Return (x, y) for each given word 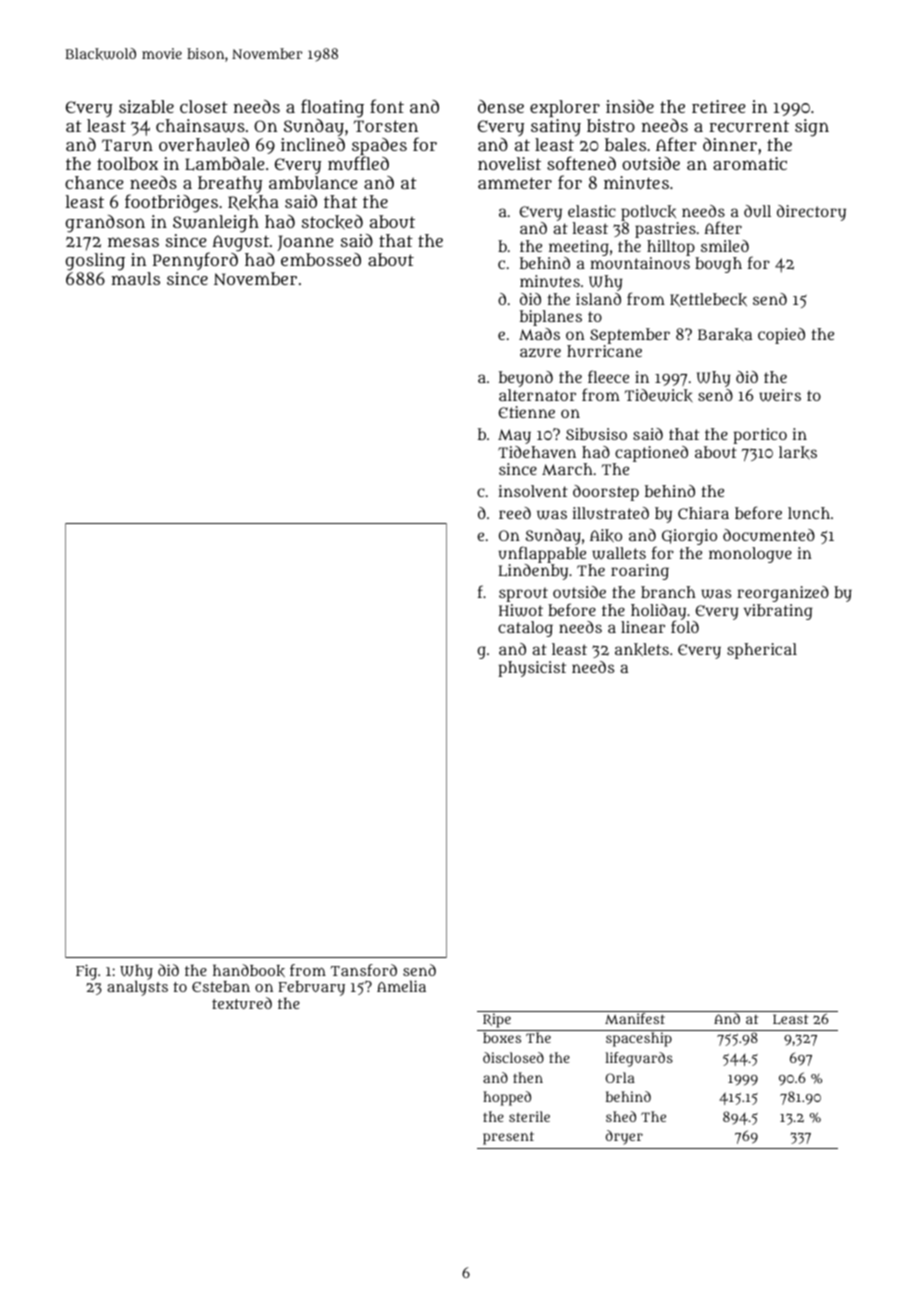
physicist (532, 669)
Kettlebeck (708, 300)
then (528, 1077)
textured (242, 1003)
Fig (86, 972)
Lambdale (224, 164)
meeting (579, 248)
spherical (762, 651)
